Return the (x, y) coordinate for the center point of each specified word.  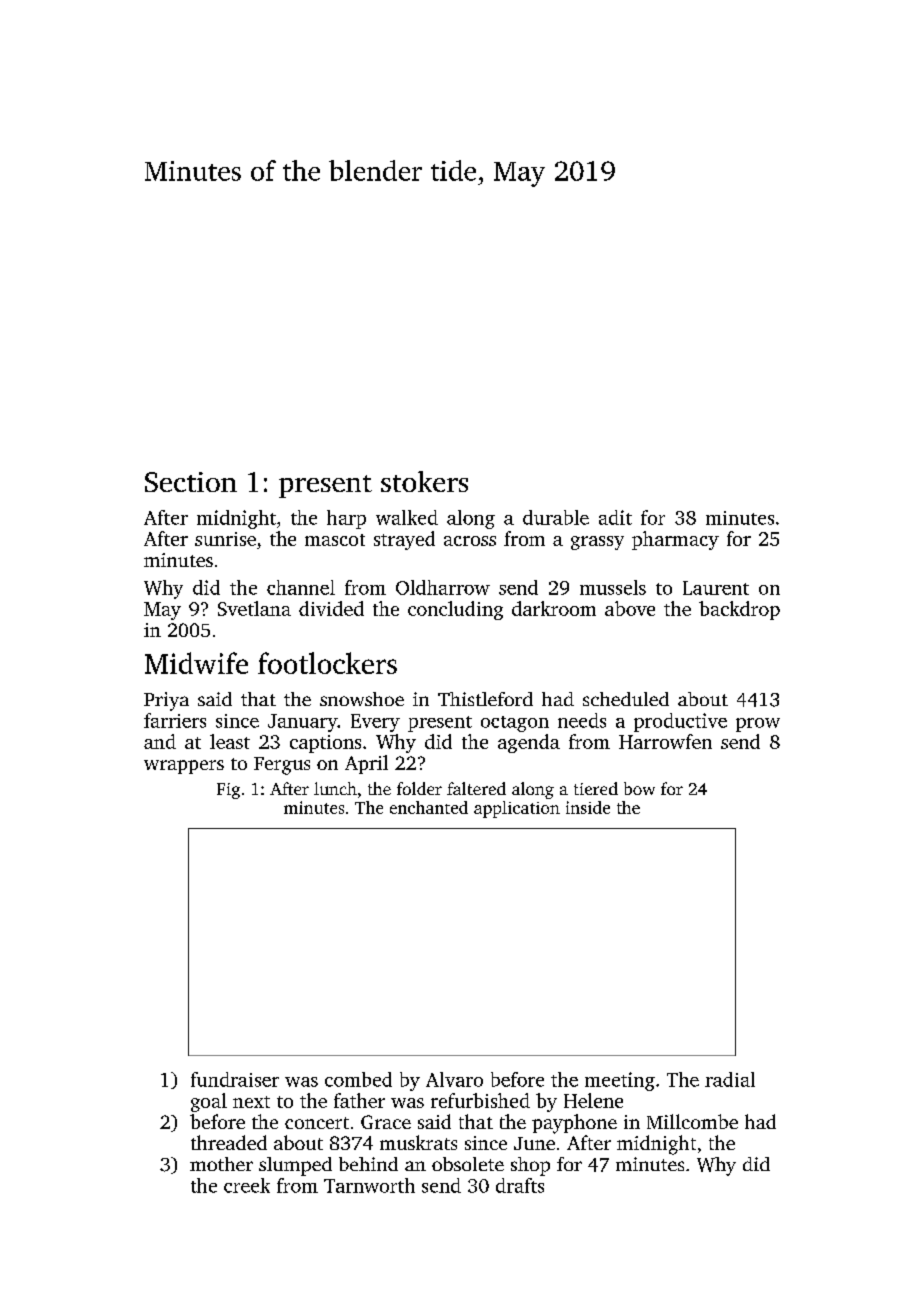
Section (191, 482)
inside (588, 807)
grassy (597, 543)
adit (615, 517)
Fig (228, 791)
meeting (620, 1081)
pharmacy (675, 540)
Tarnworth (369, 1185)
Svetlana (254, 608)
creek (247, 1185)
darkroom (554, 608)
